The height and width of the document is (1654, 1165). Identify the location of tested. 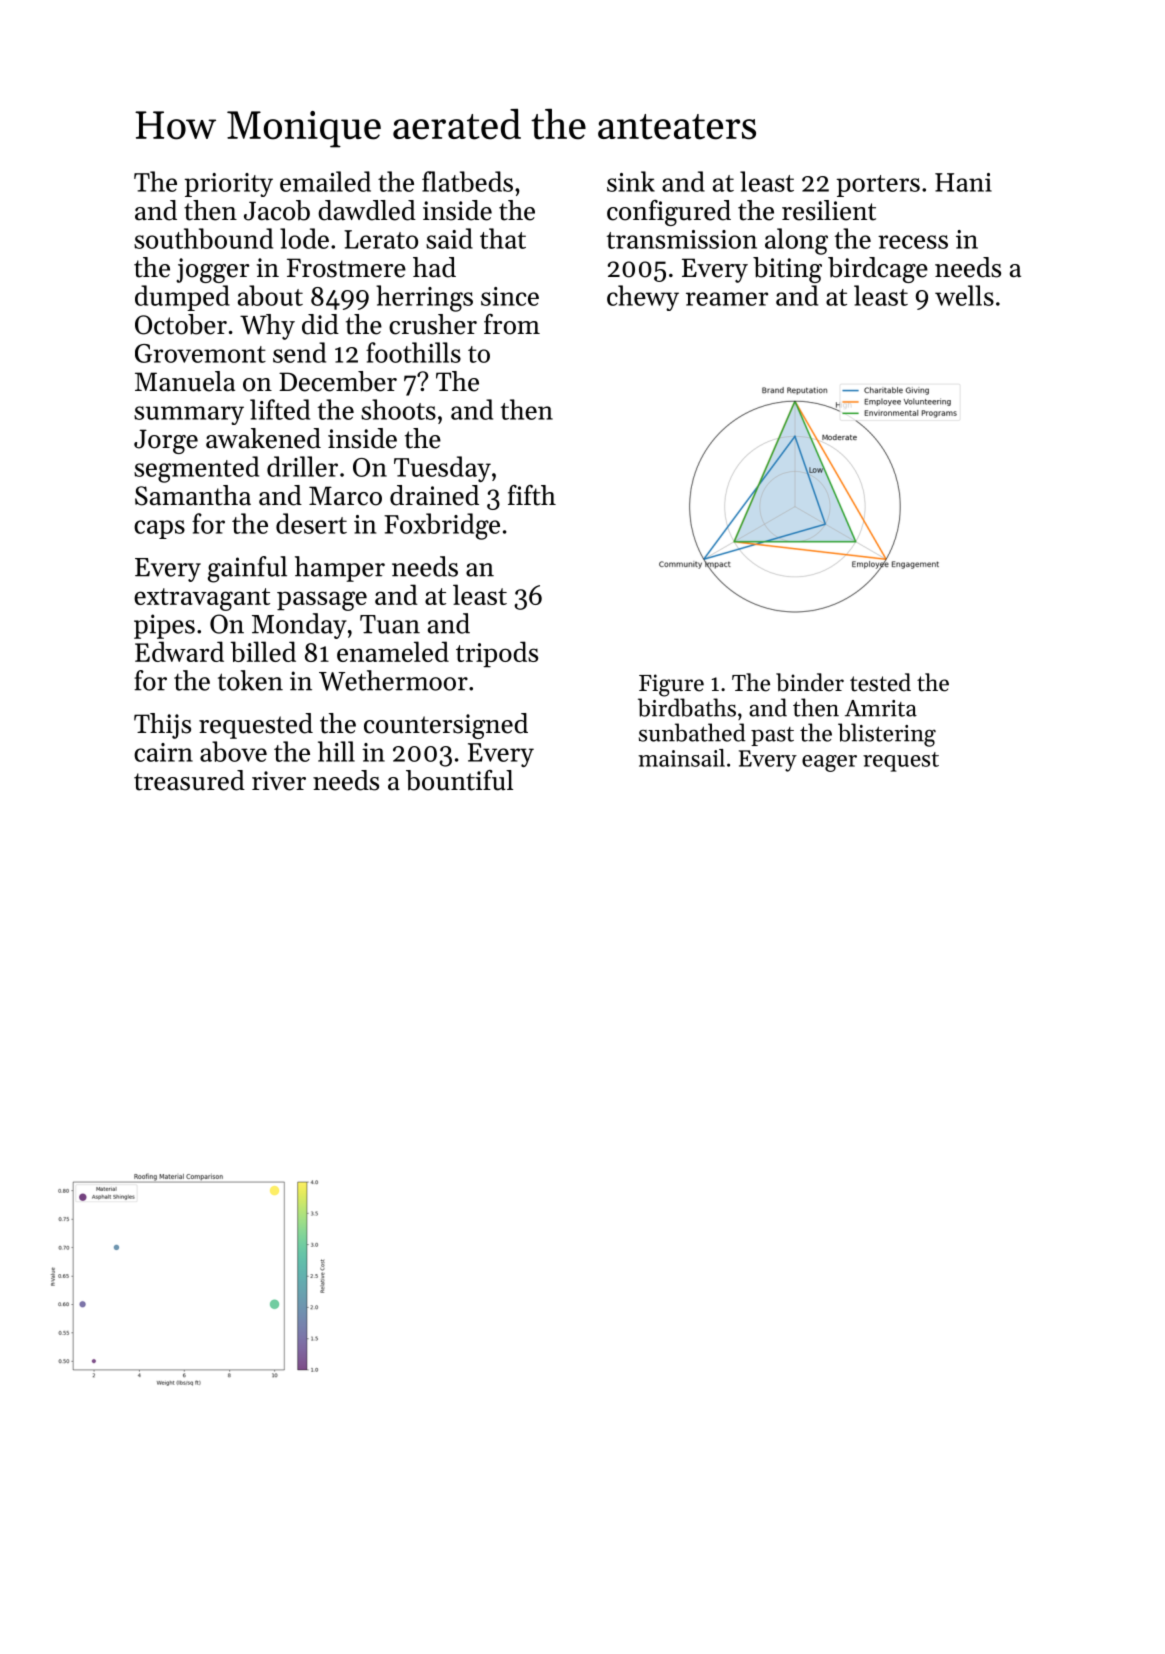
(880, 682).
